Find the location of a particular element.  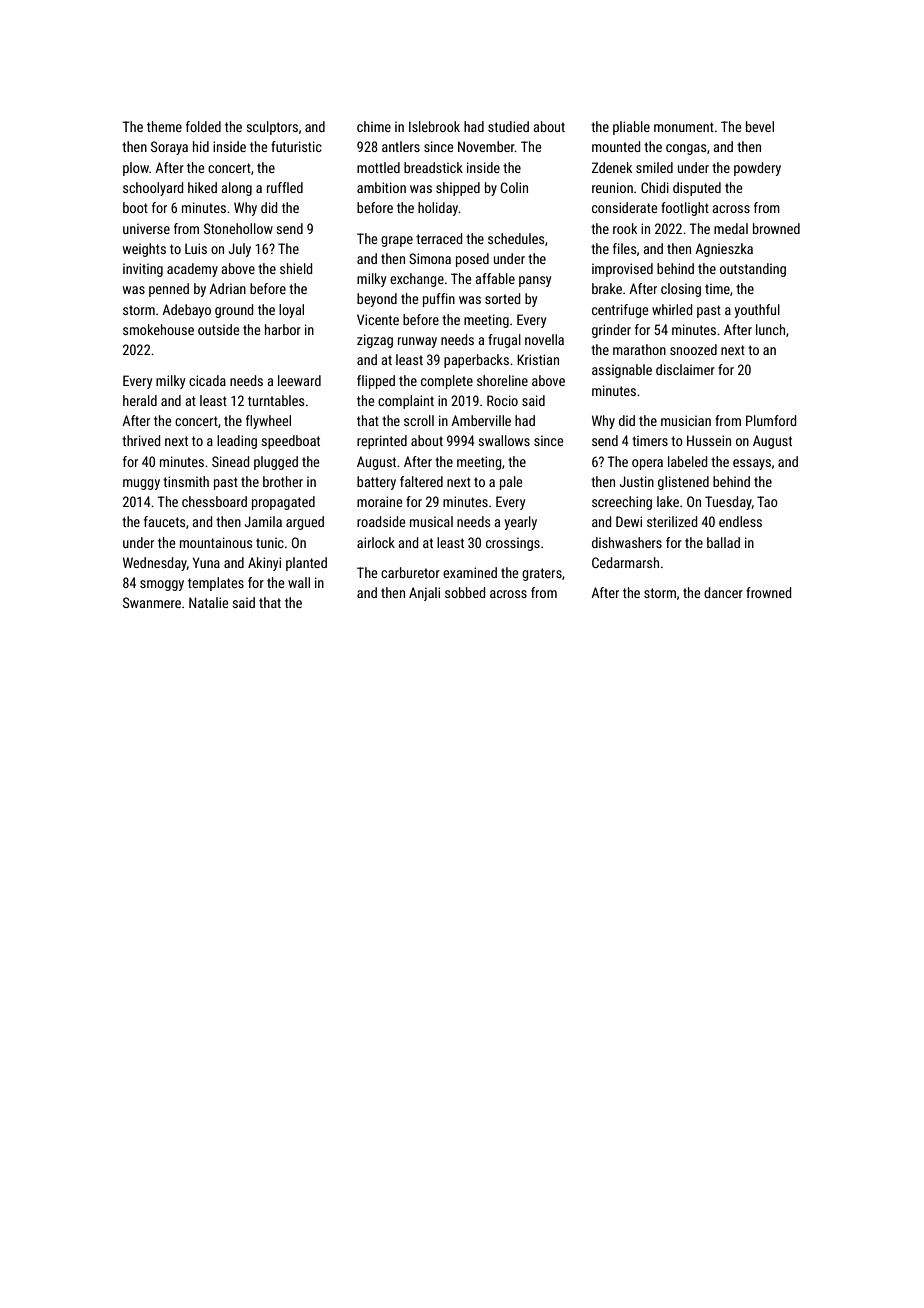

Luis is located at coordinates (196, 248).
